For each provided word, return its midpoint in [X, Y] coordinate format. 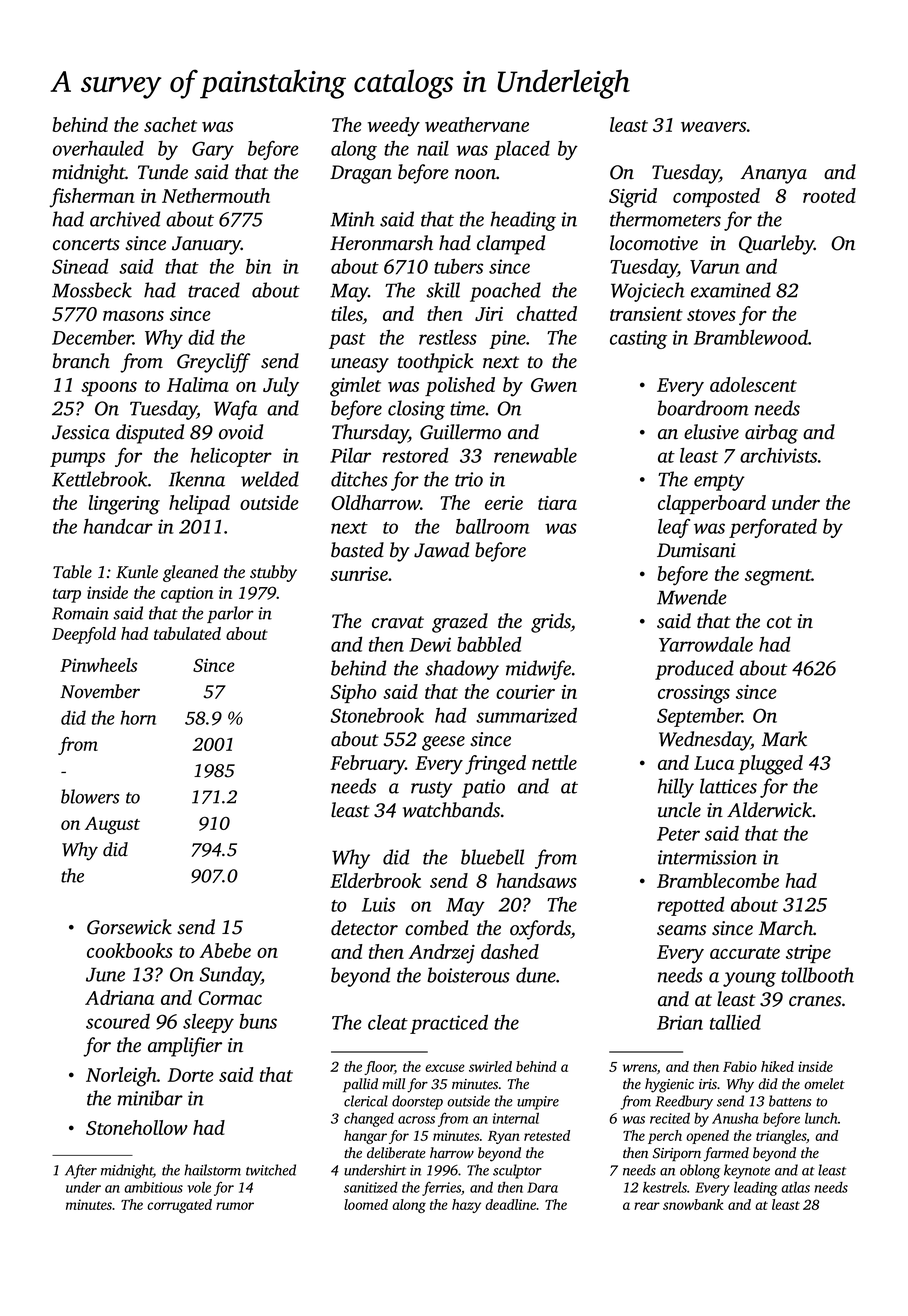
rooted [829, 195]
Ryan [504, 1137]
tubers [458, 266]
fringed [495, 765]
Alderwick [769, 810]
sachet [170, 124]
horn [138, 717]
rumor [235, 1206]
